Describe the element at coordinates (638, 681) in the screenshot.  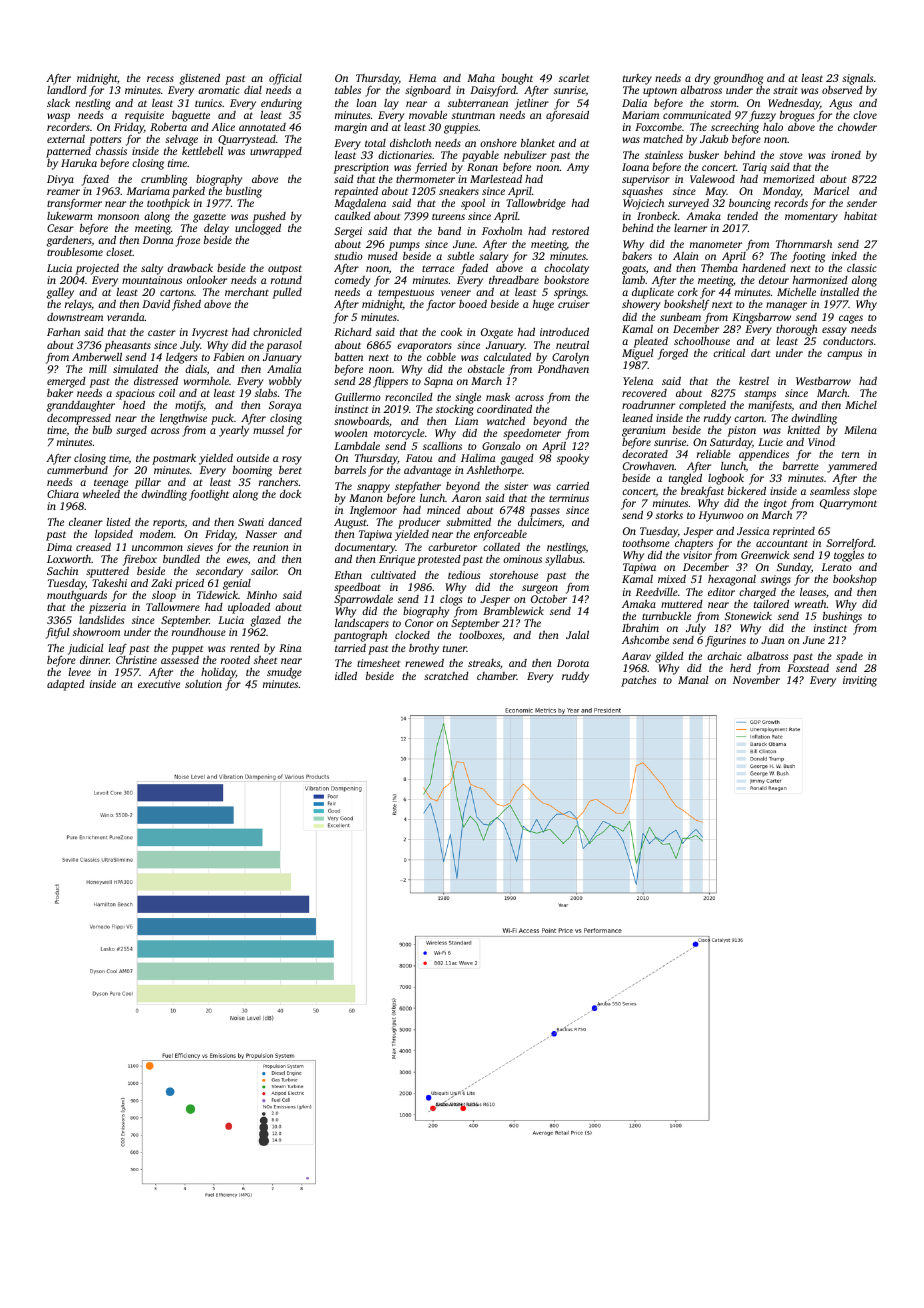
I see `patches` at that location.
